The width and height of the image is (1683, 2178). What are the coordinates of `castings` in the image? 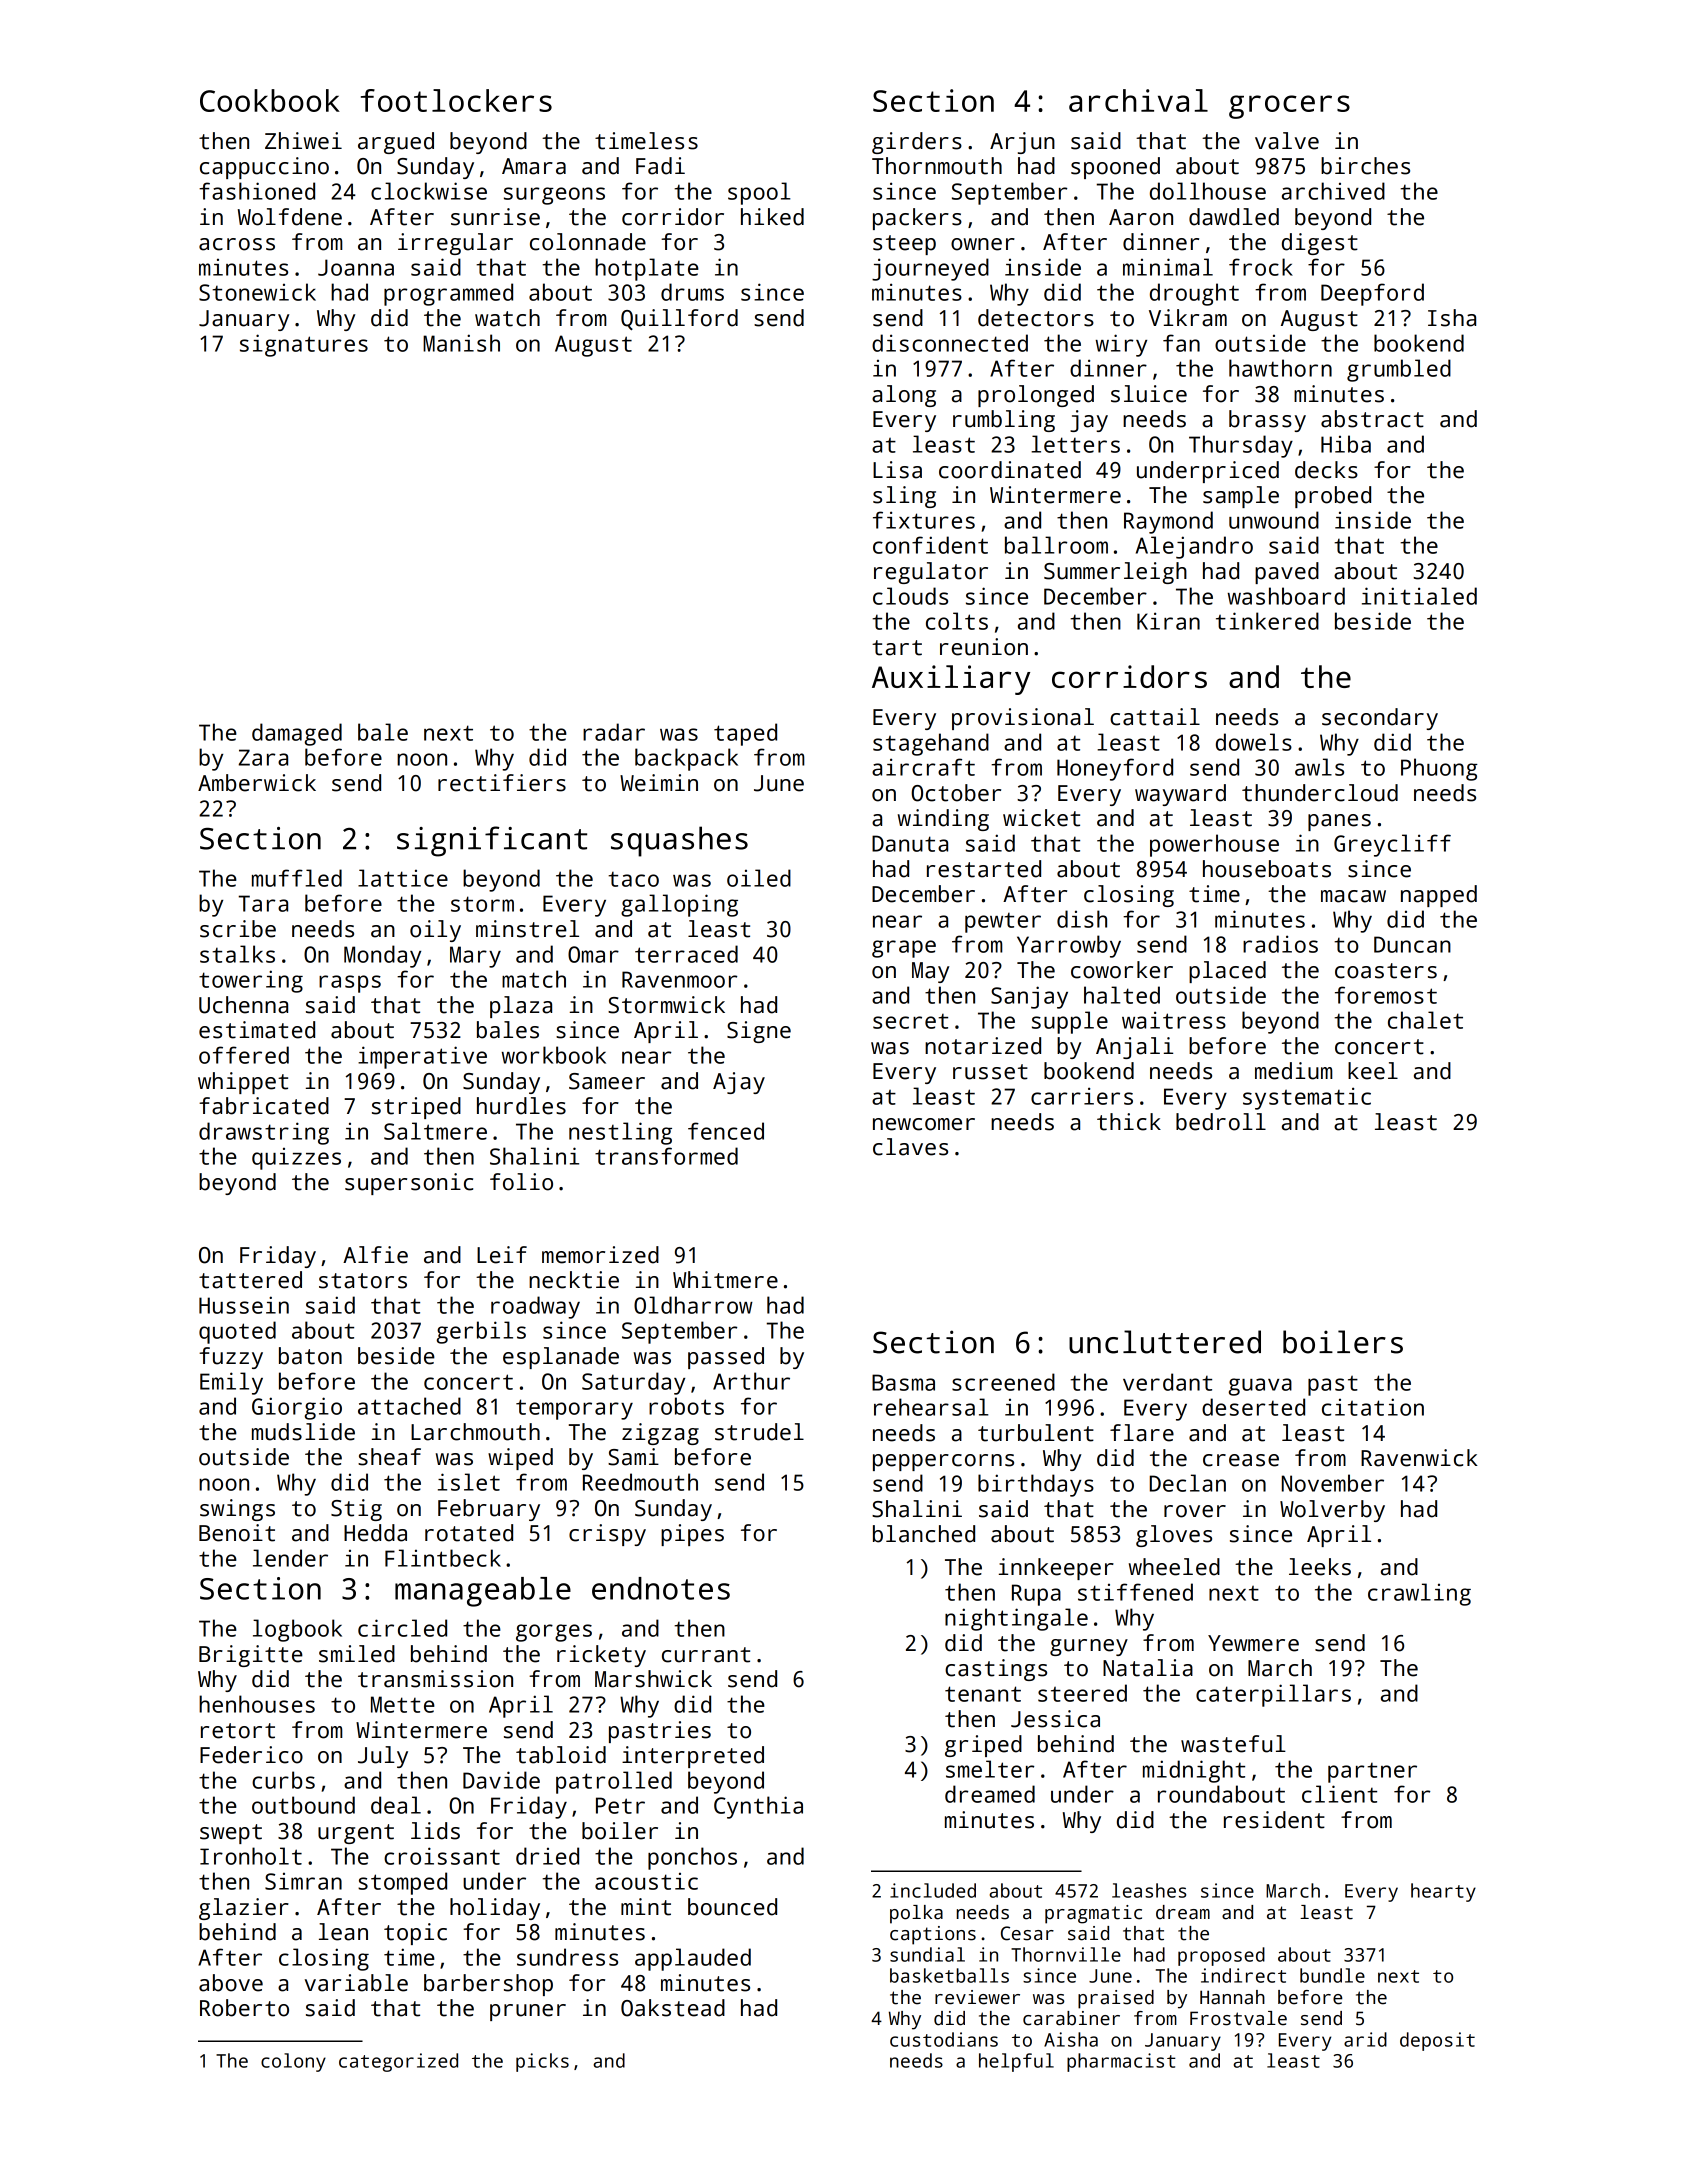 It's located at (996, 1670).
